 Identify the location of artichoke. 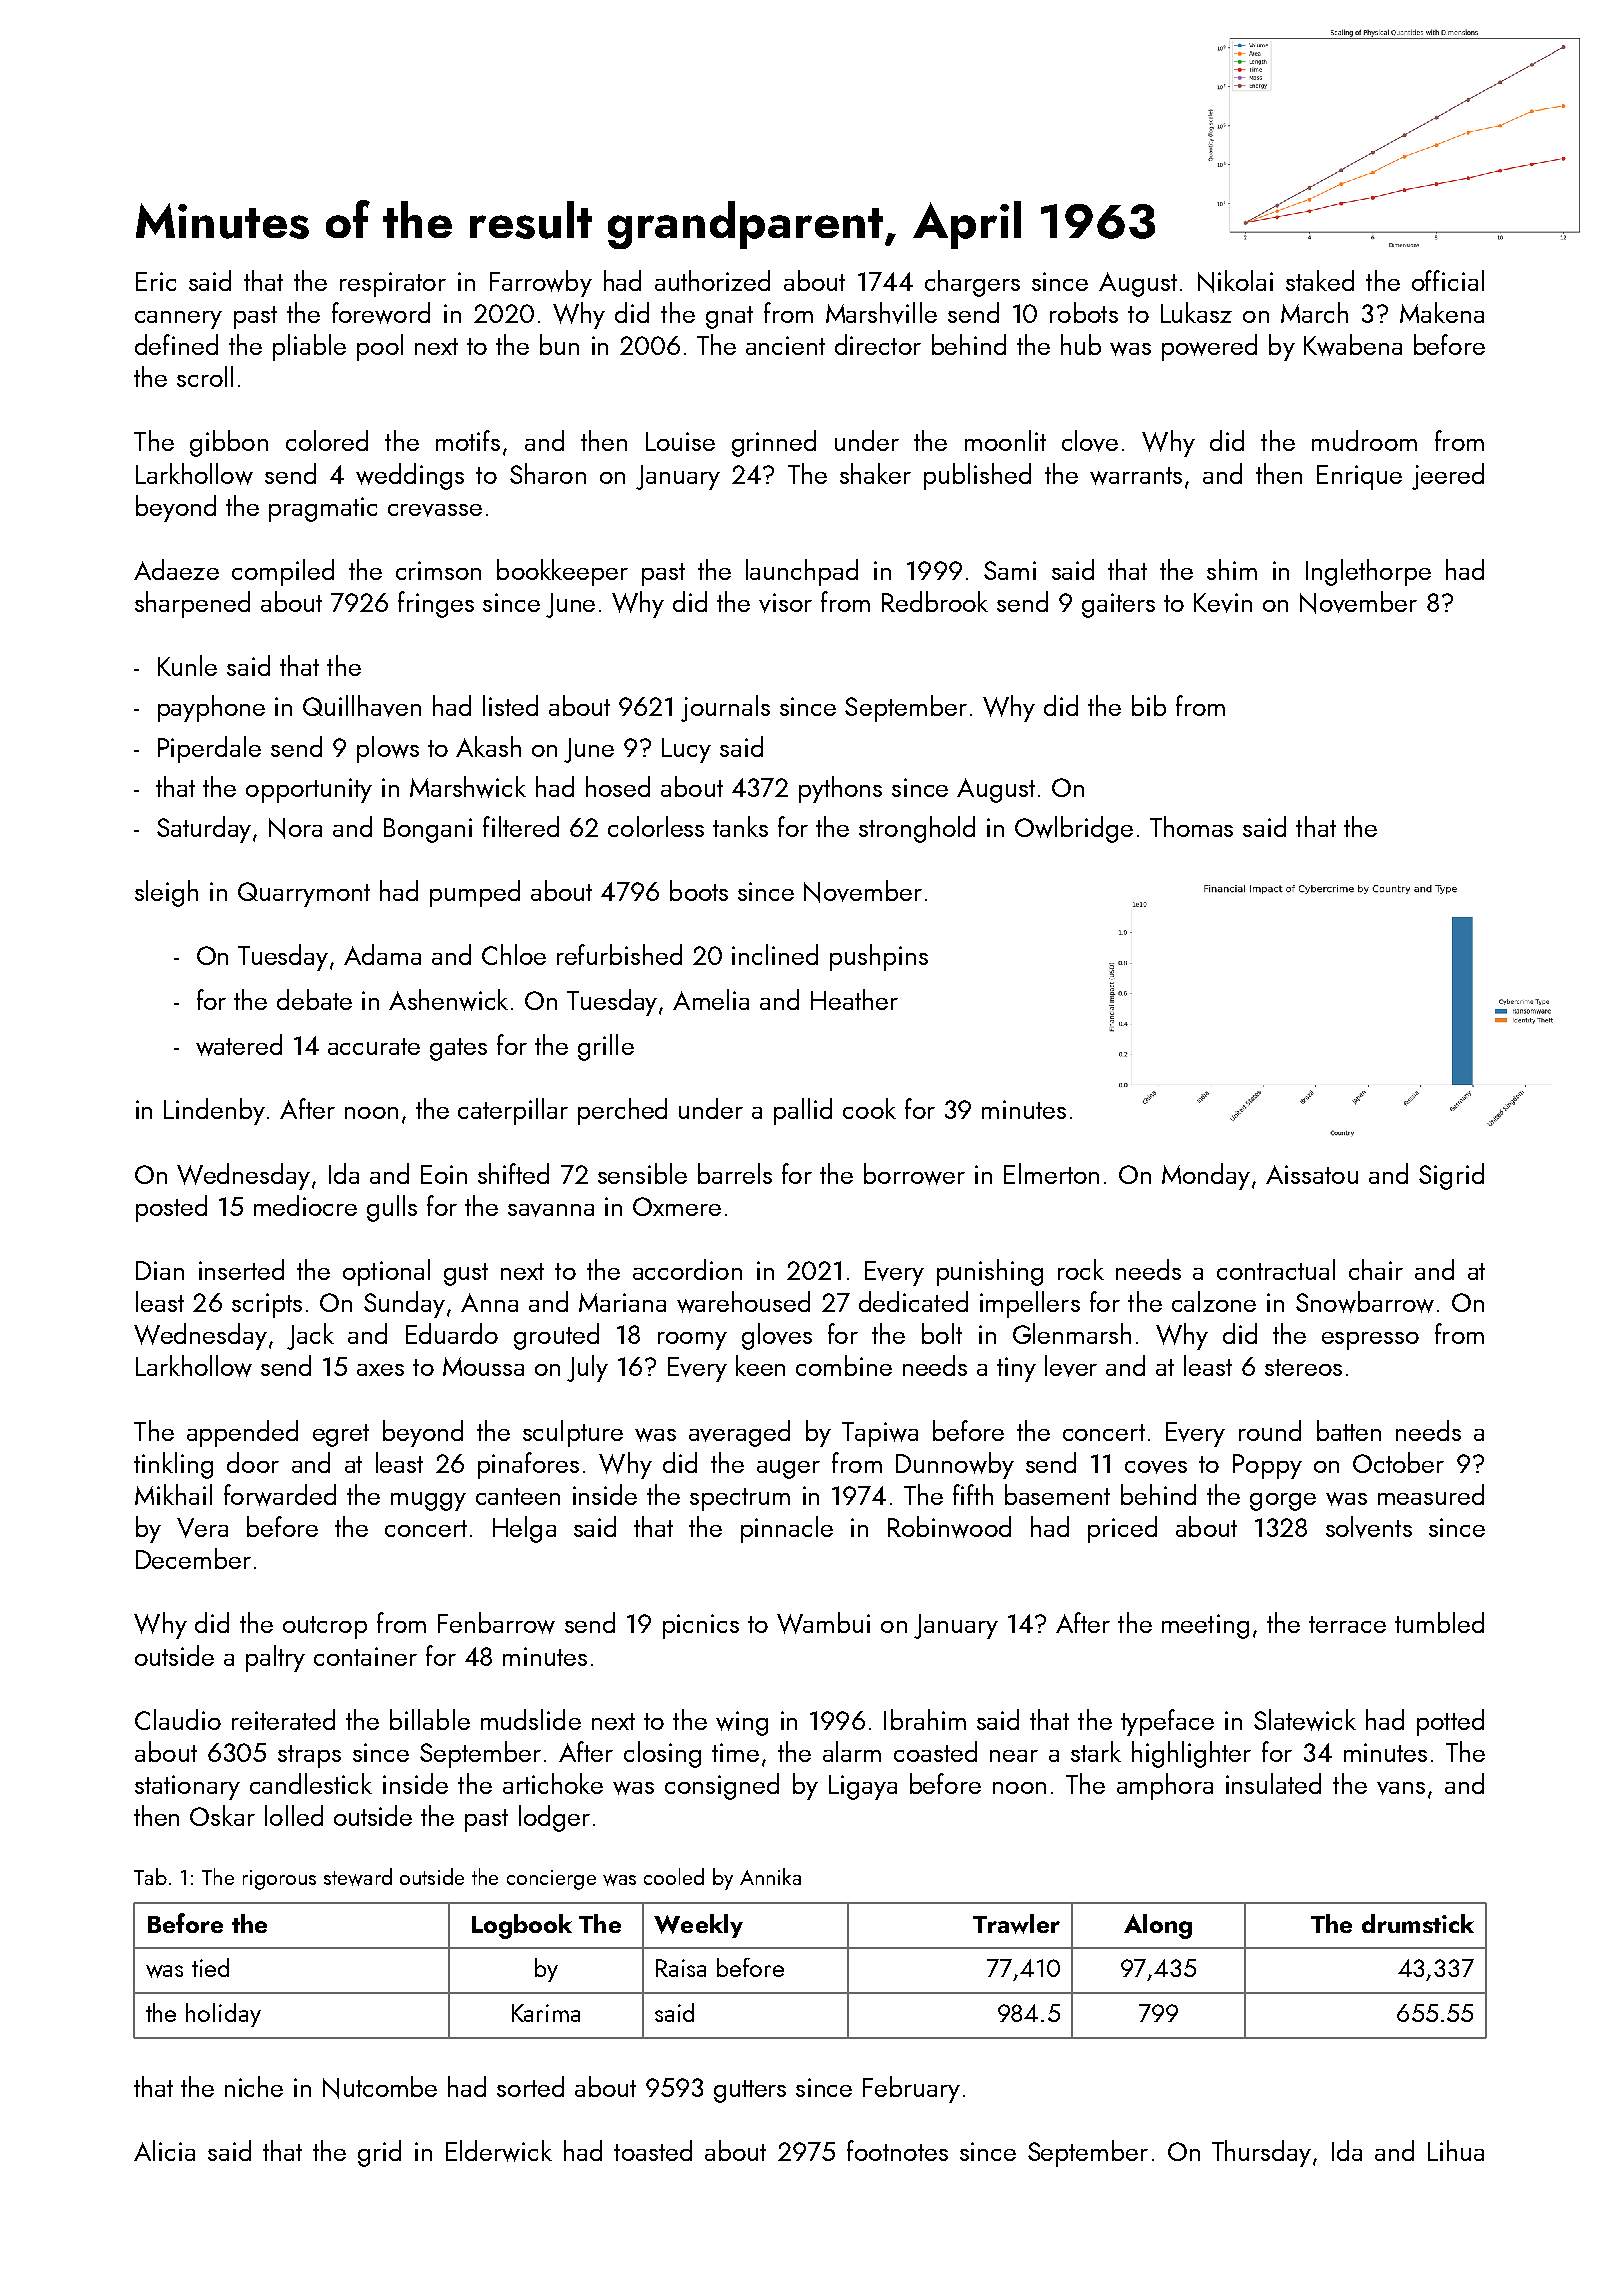
(553, 1783).
